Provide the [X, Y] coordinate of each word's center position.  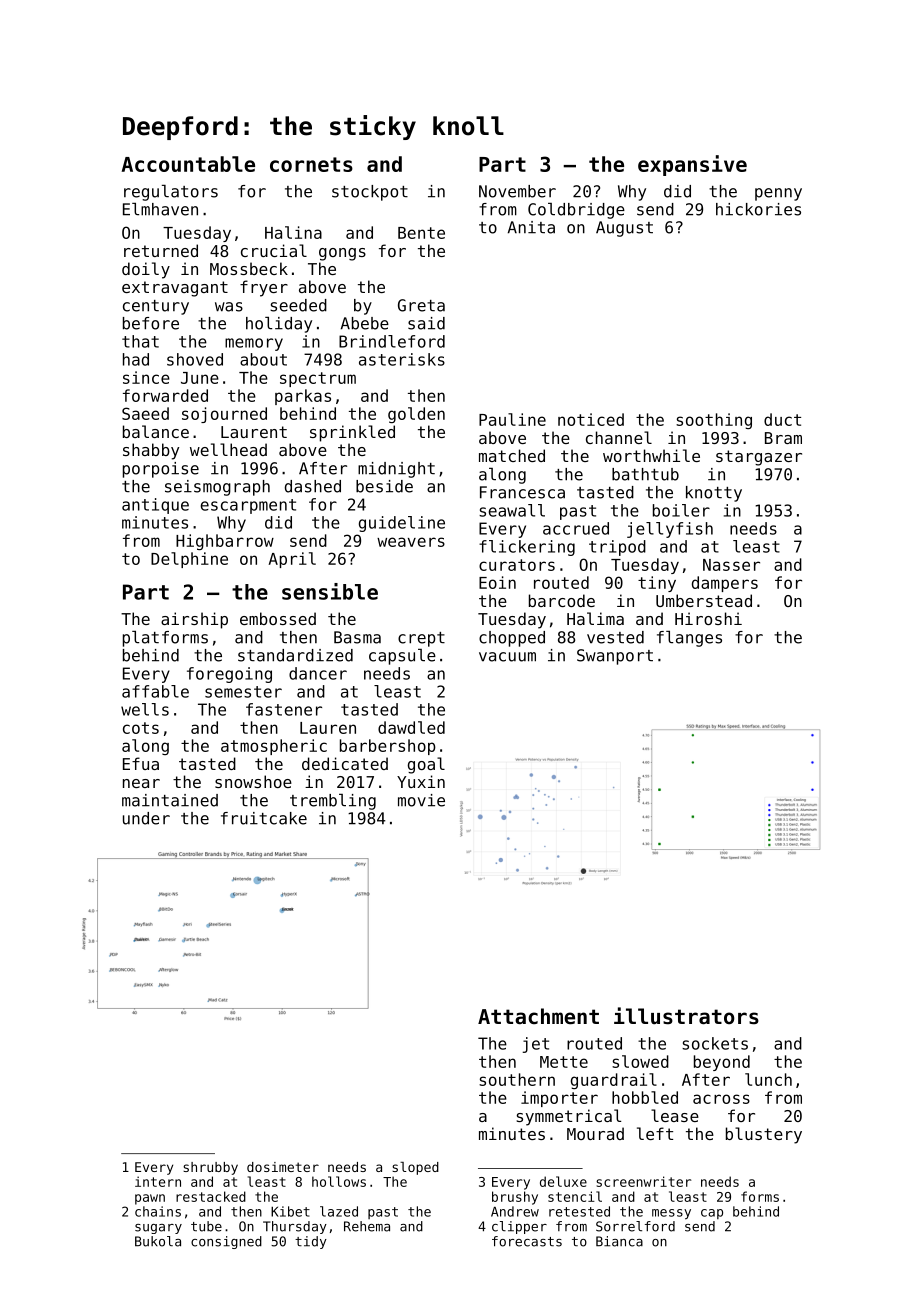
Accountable [188, 164]
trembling [333, 802]
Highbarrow [225, 542]
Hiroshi [708, 618]
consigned [226, 1242]
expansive [692, 165]
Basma [357, 637]
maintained [170, 800]
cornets [311, 164]
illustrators [686, 1016]
